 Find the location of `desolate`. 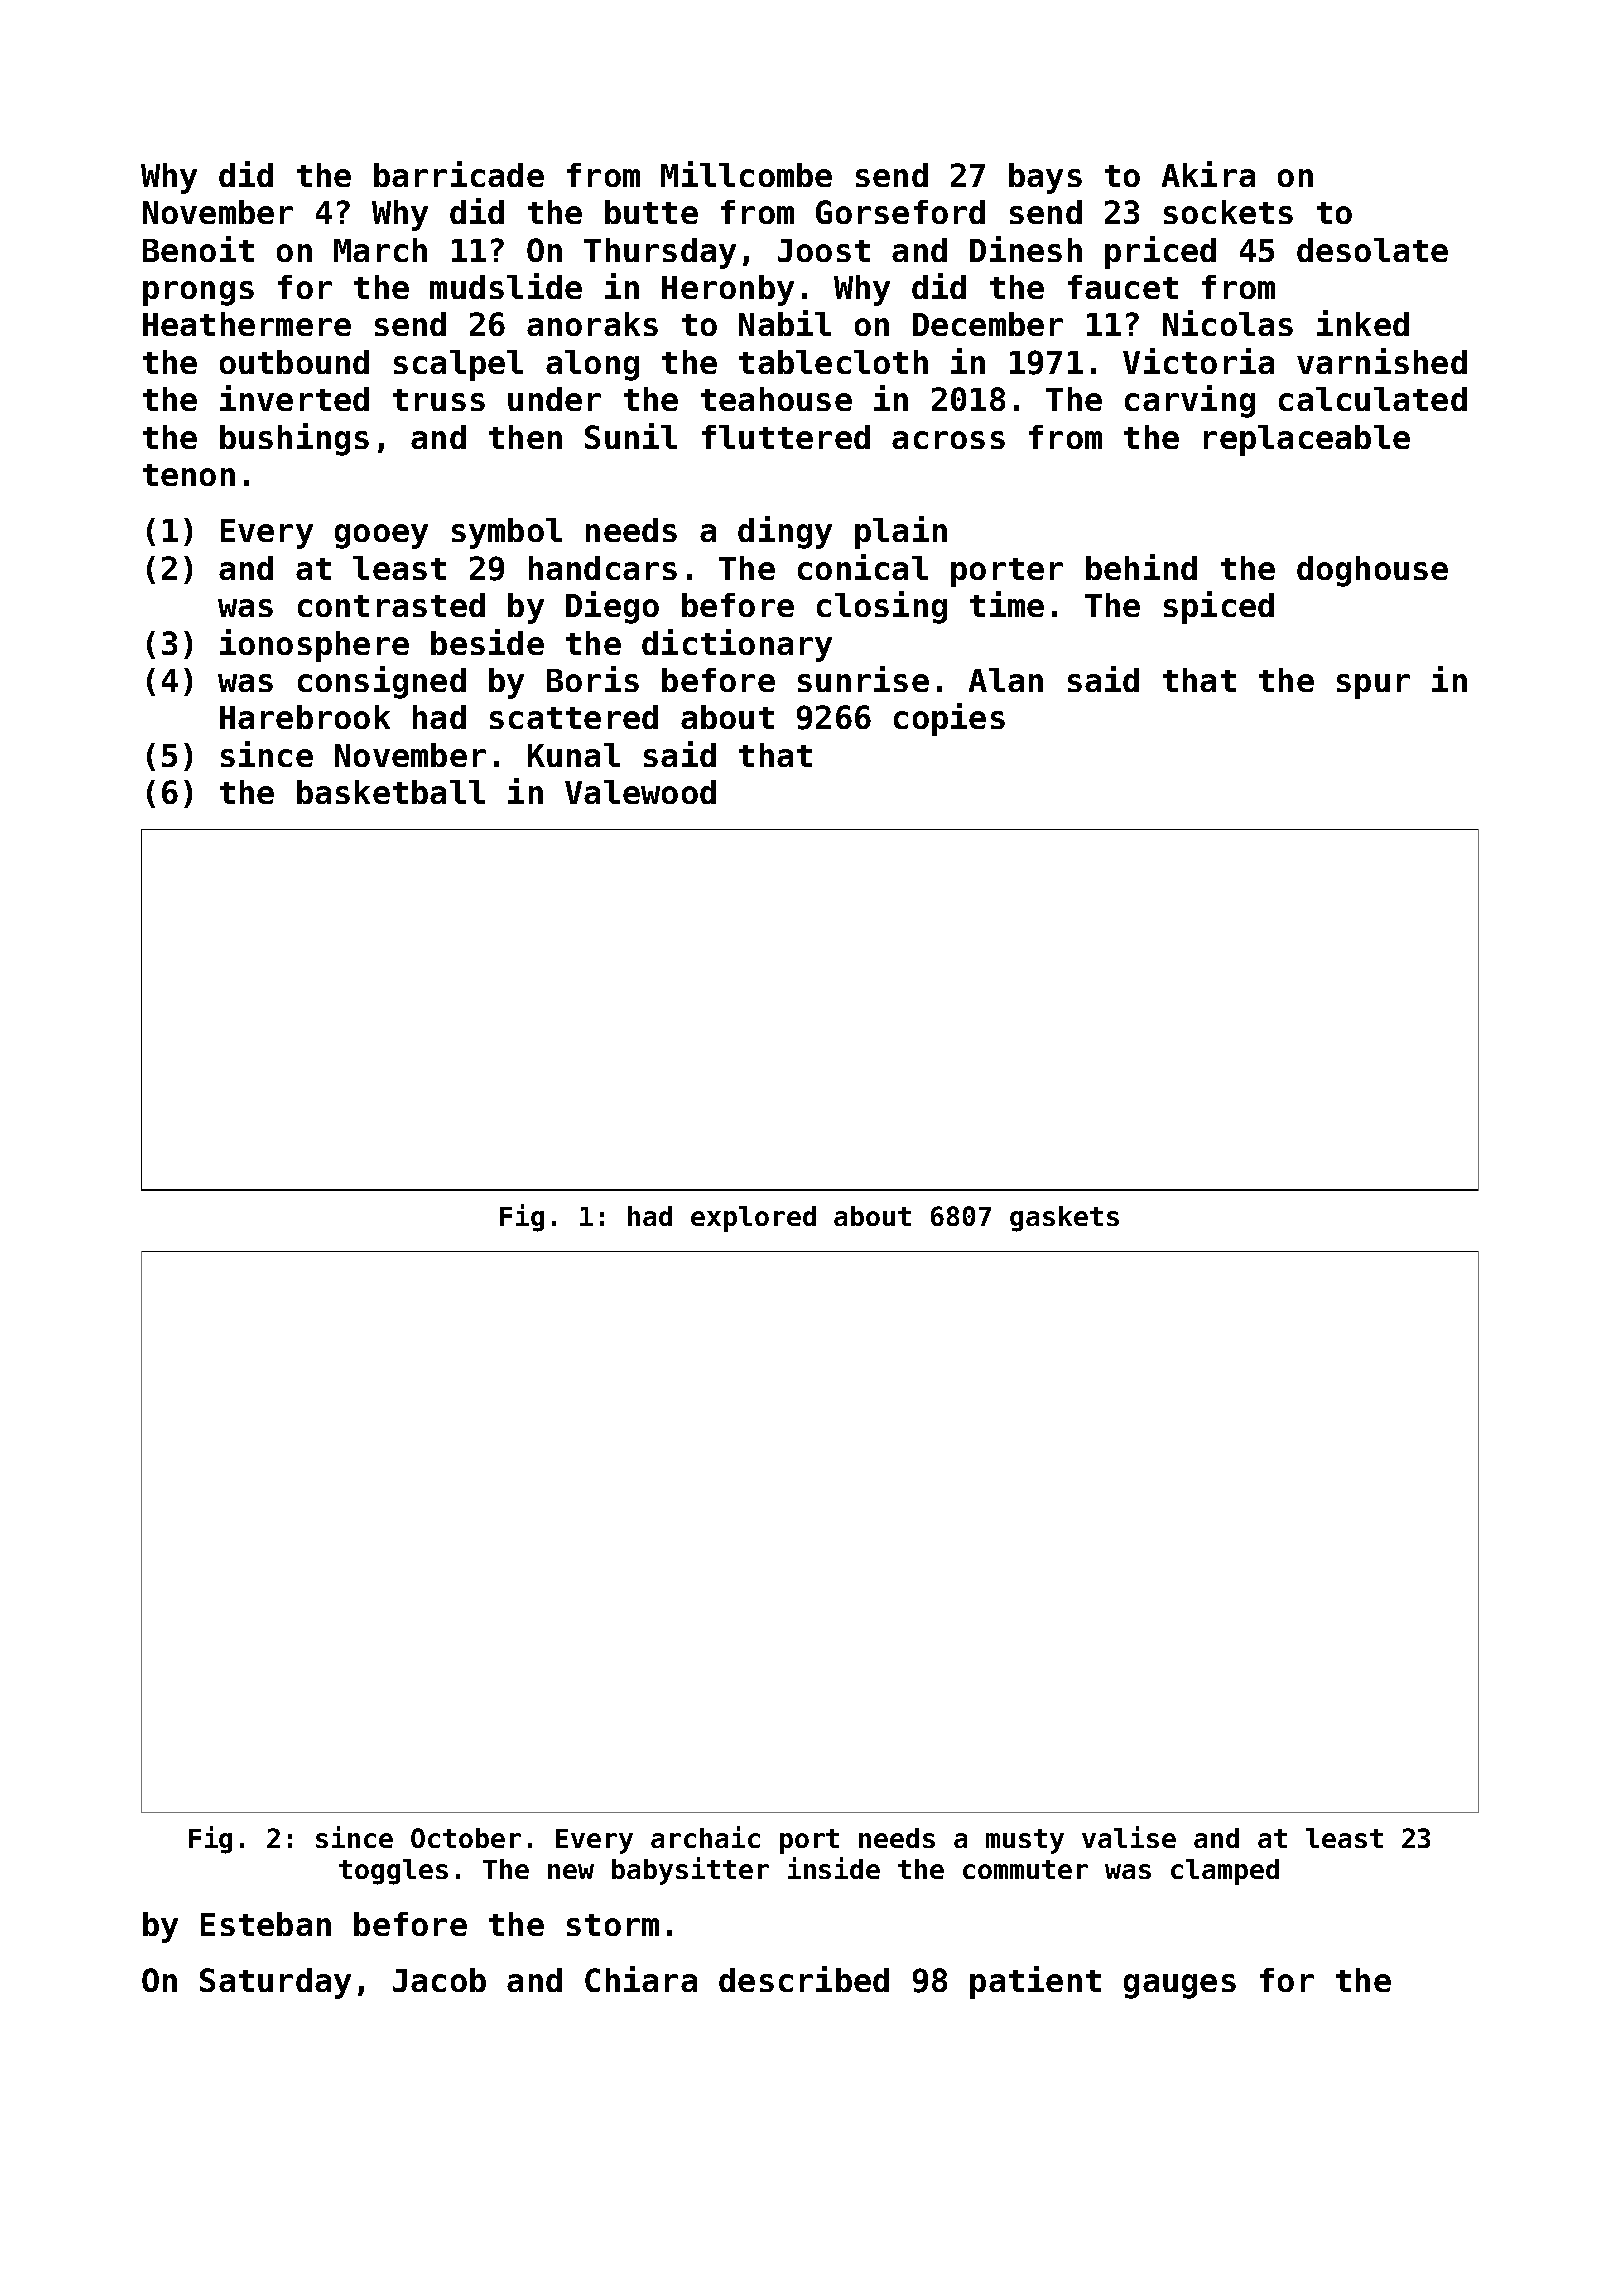

desolate is located at coordinates (1372, 250).
